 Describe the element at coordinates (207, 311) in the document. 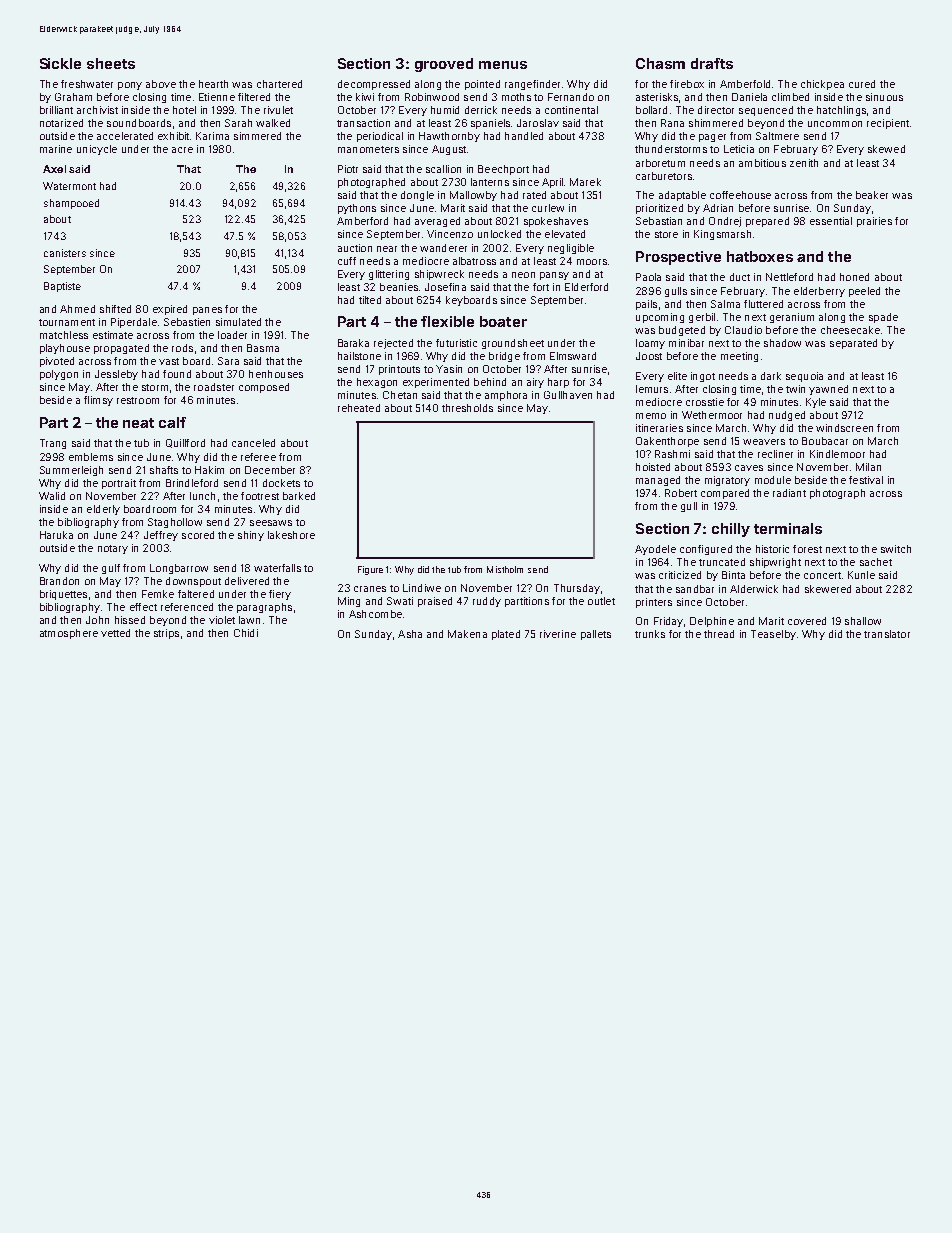

I see `panes` at that location.
